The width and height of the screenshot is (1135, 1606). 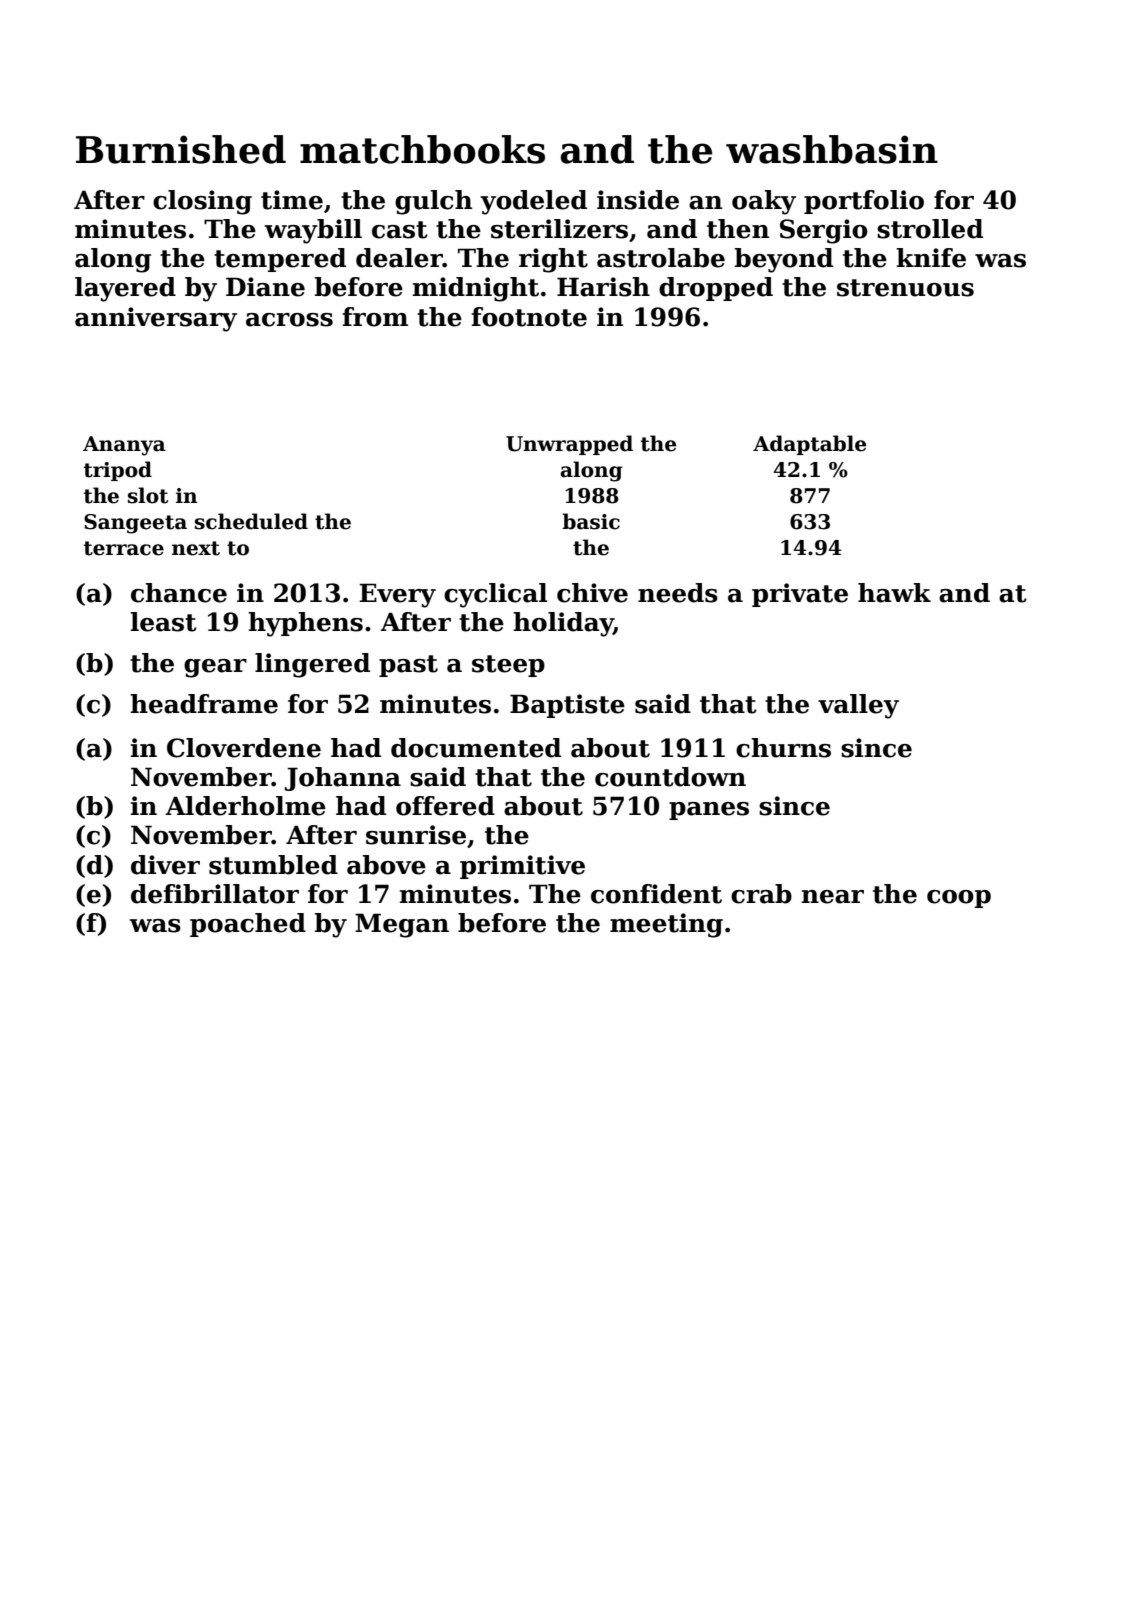 What do you see at coordinates (124, 446) in the screenshot?
I see `Ananya` at bounding box center [124, 446].
